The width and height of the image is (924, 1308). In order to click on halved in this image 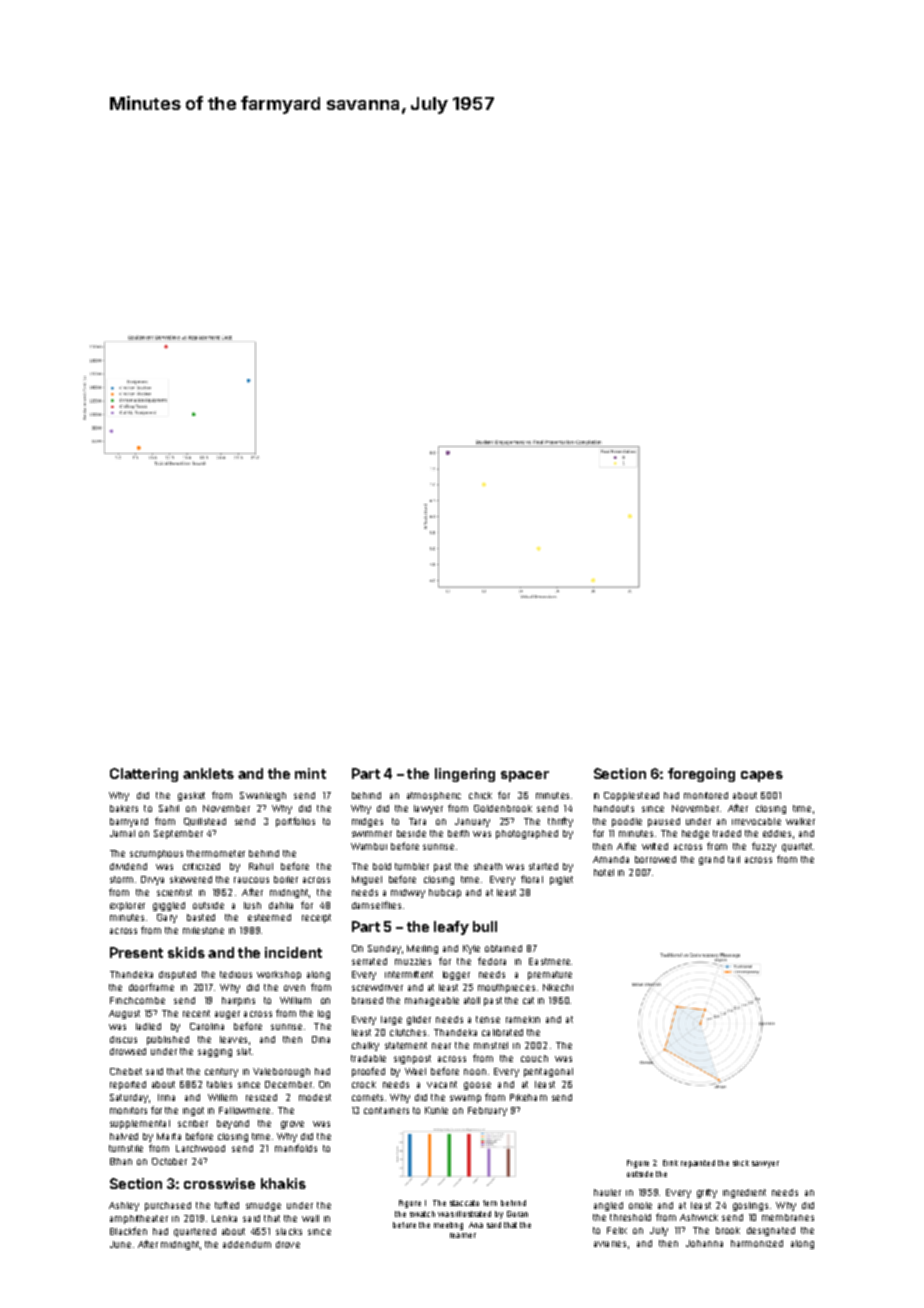, I will do `click(124, 1136)`.
